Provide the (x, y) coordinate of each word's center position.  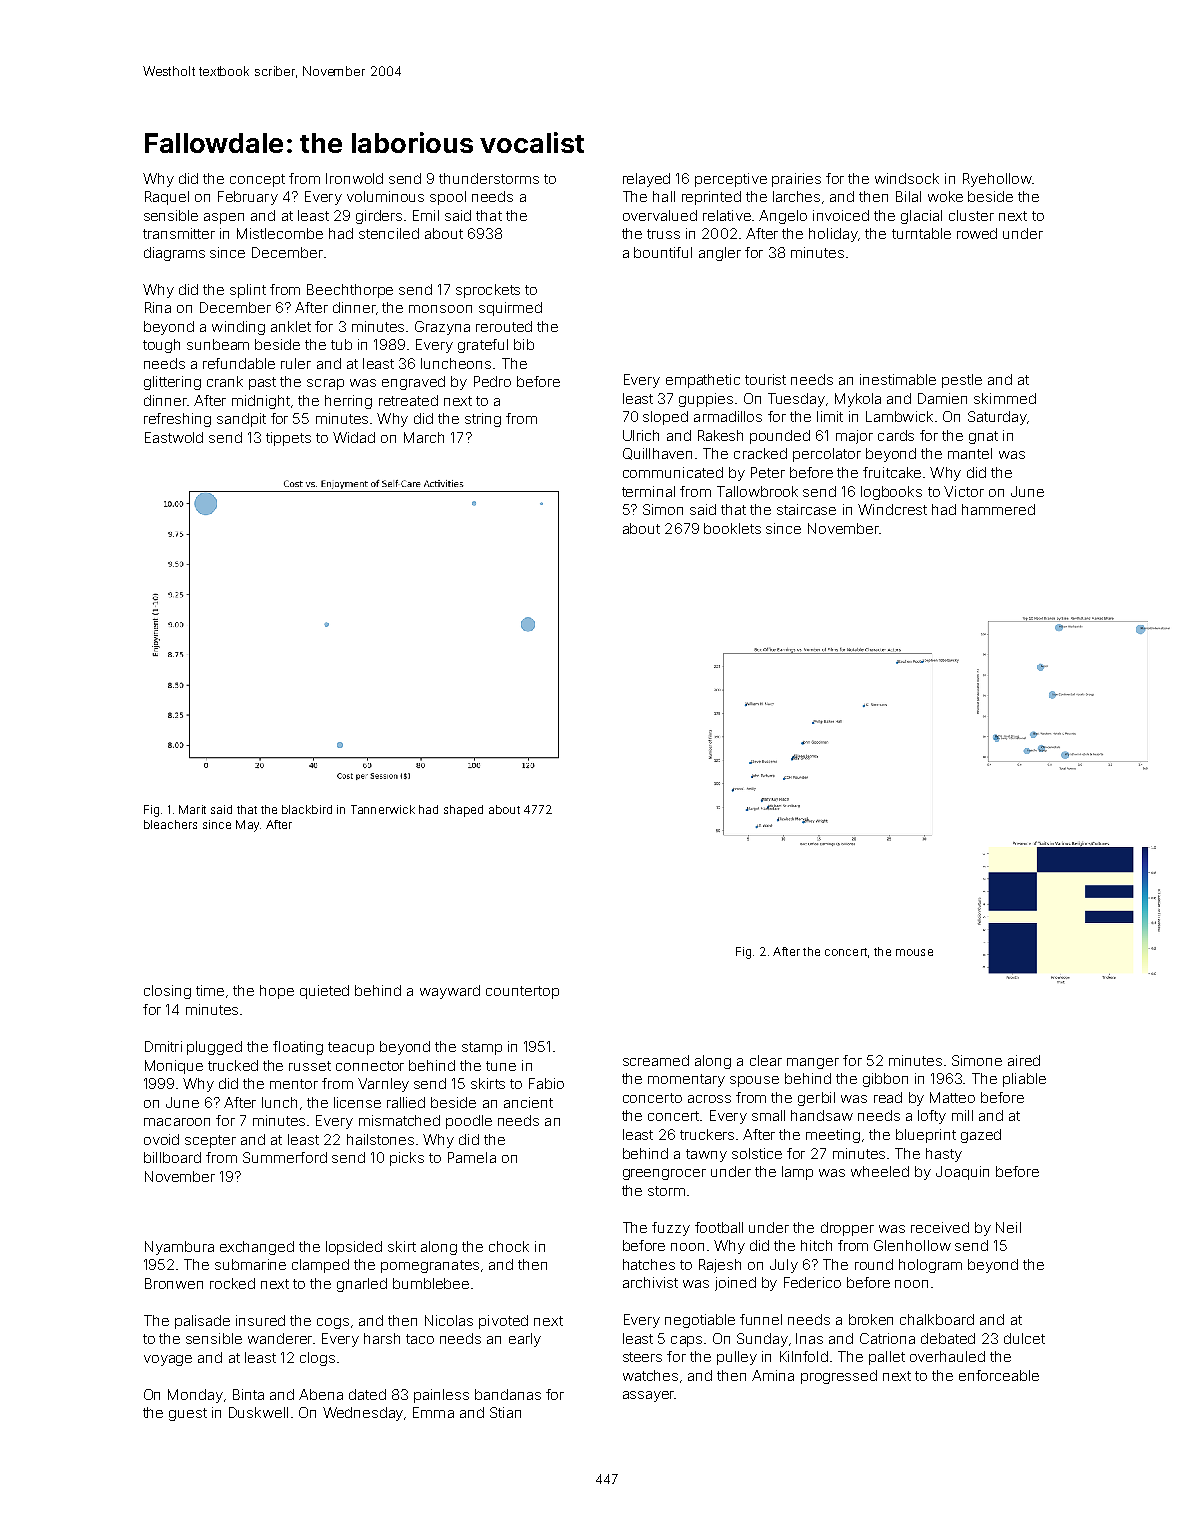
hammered (998, 509)
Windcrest (892, 509)
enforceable (999, 1375)
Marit (192, 809)
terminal (648, 491)
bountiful (663, 252)
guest (188, 1414)
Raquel (167, 198)
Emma (433, 1412)
